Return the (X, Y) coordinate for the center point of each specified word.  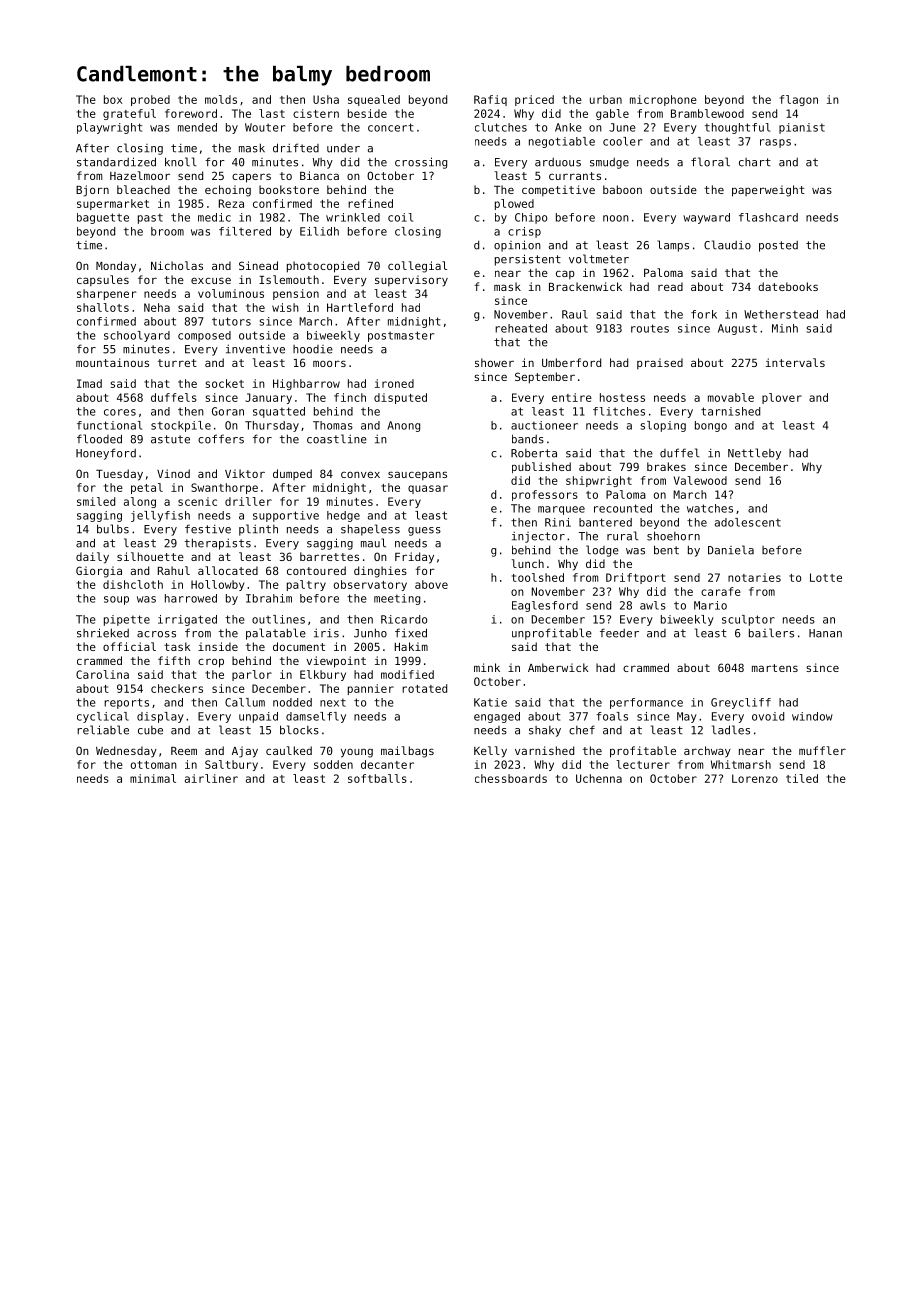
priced (534, 100)
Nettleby (754, 454)
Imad (89, 383)
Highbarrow (306, 384)
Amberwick (558, 667)
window (812, 716)
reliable (103, 730)
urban (606, 99)
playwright (110, 128)
